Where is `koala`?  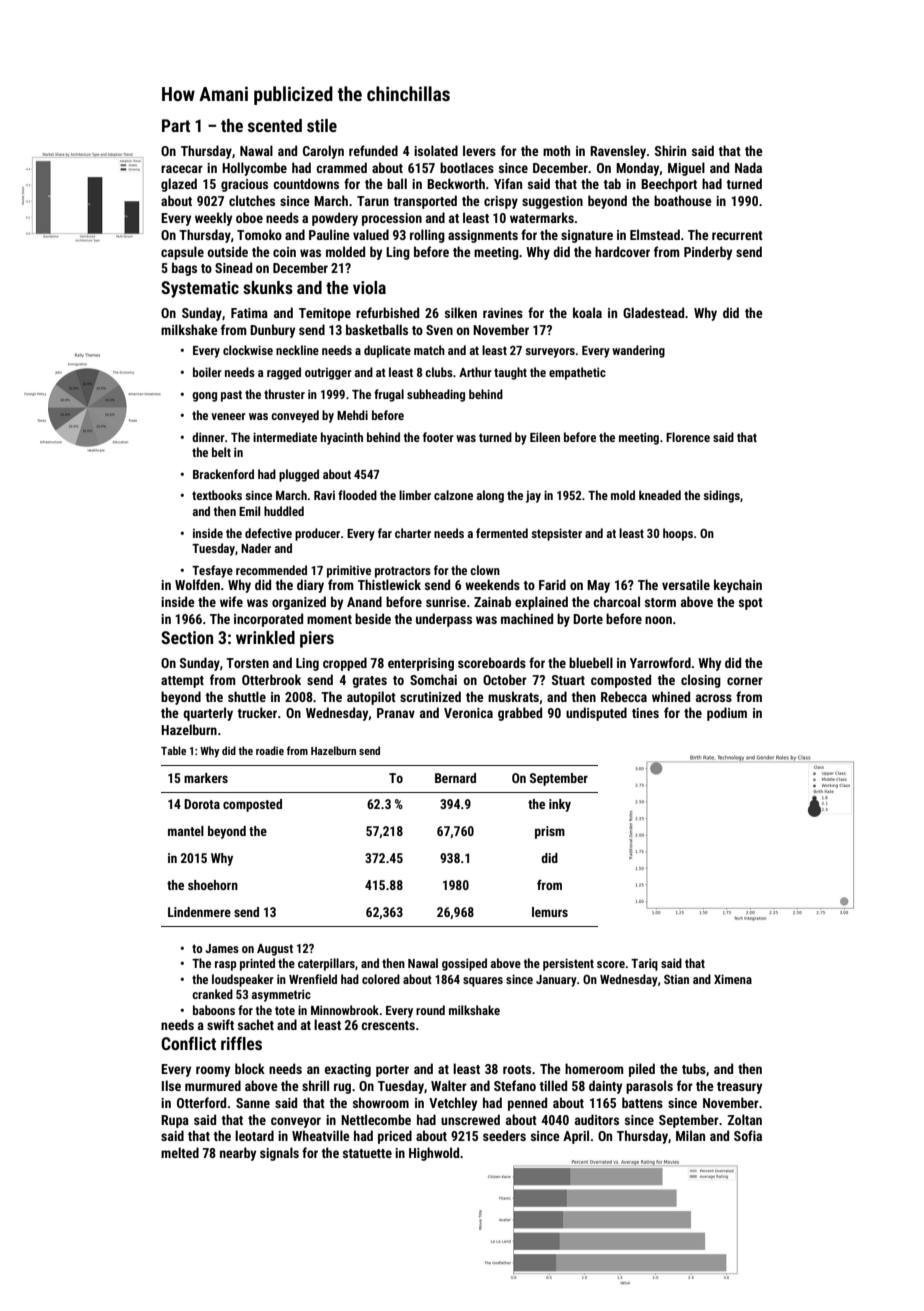
koala is located at coordinates (587, 312).
